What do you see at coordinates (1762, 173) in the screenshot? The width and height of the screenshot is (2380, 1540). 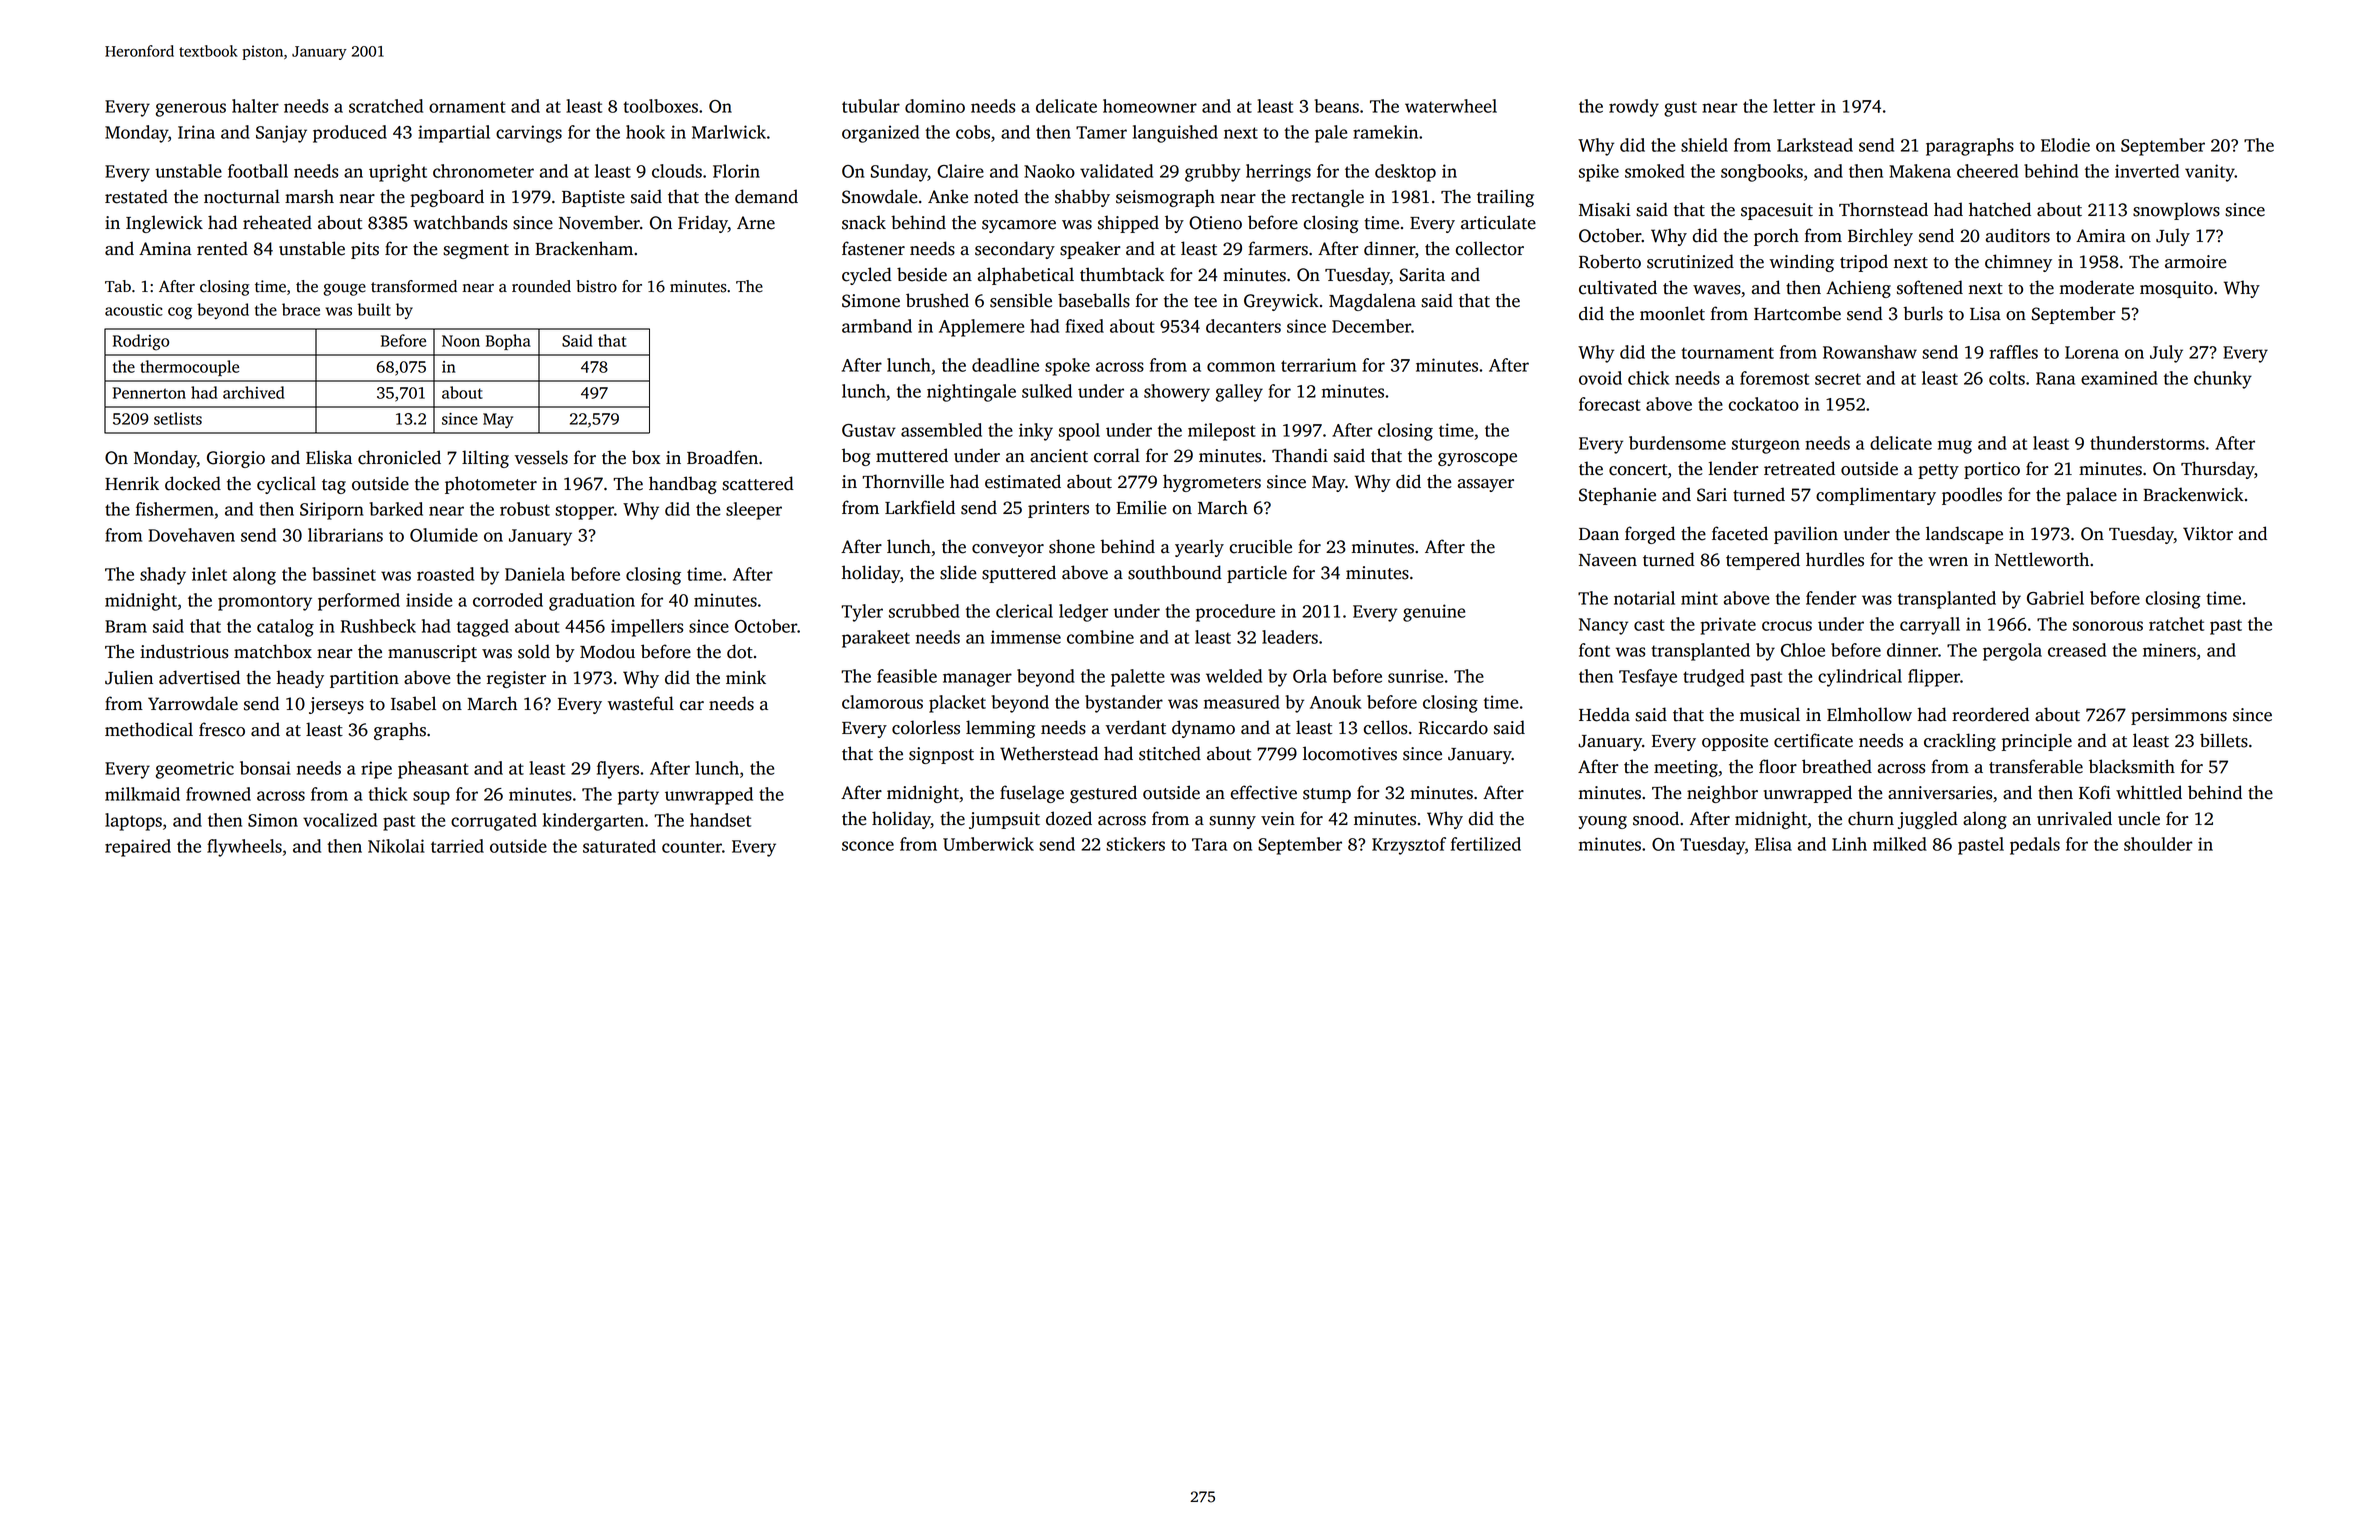 I see `songbooks` at bounding box center [1762, 173].
